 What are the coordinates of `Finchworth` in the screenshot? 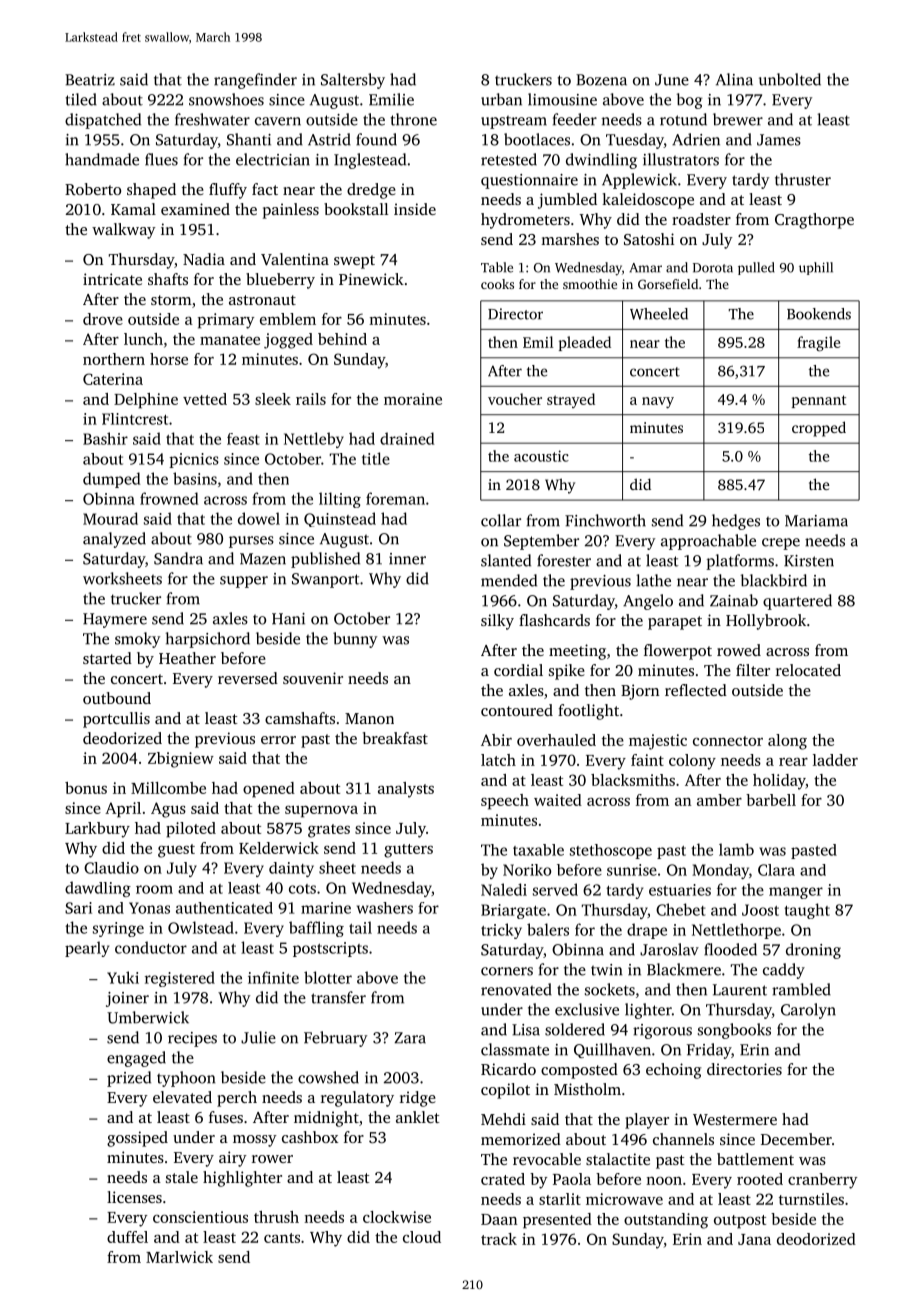 It's located at (605, 520).
